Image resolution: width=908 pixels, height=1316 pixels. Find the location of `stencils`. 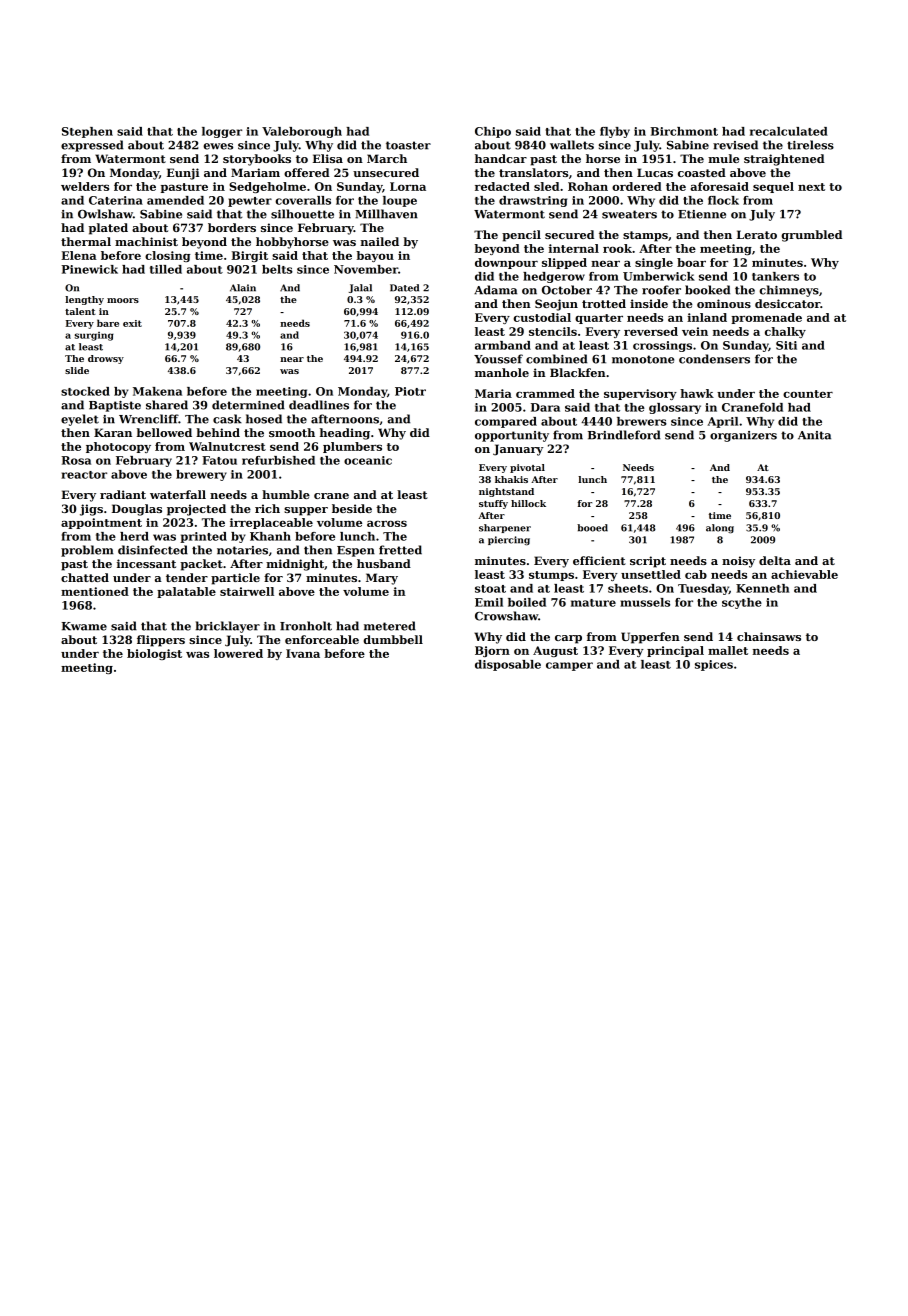

stencils is located at coordinates (553, 331).
